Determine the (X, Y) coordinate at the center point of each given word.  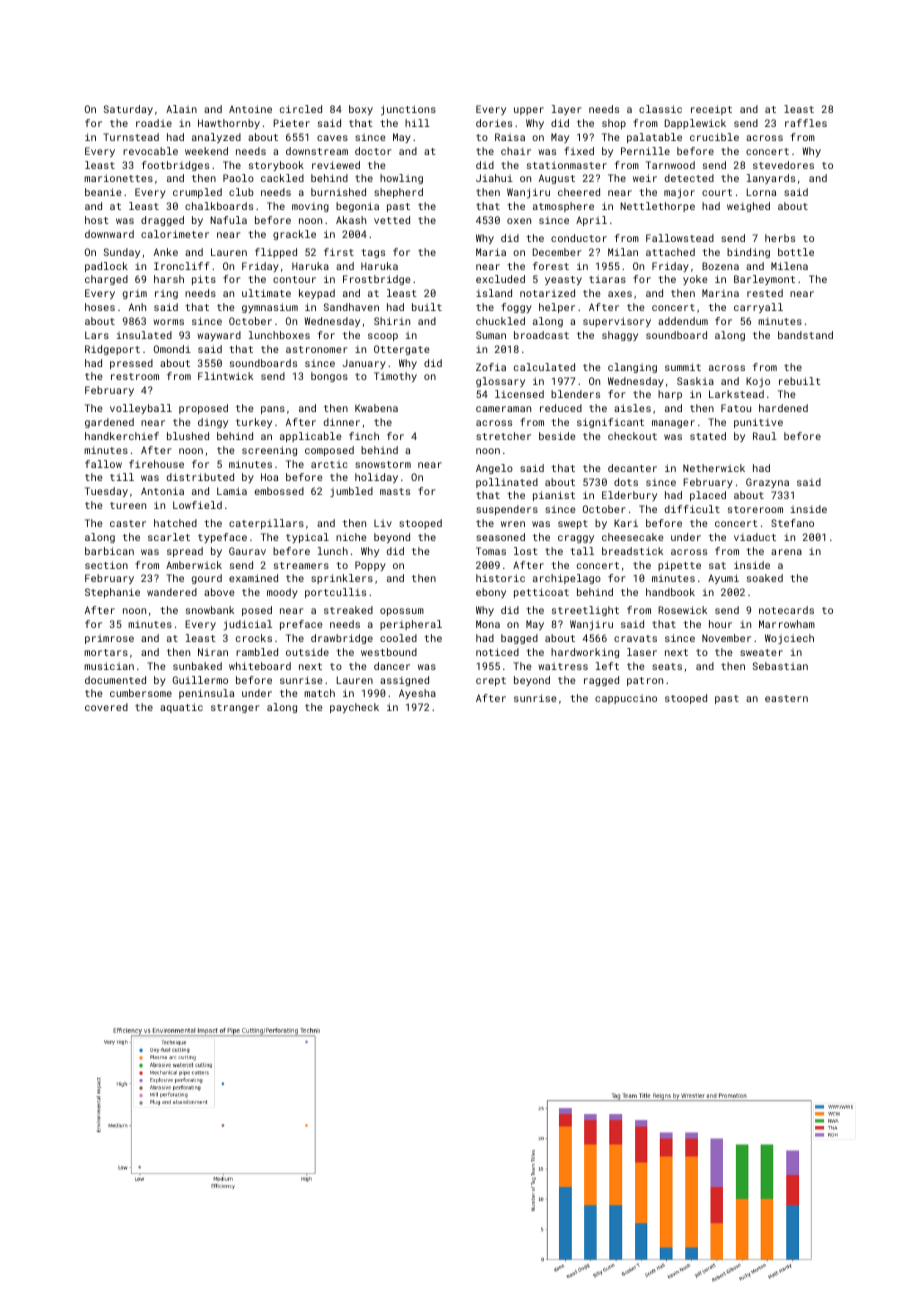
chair (516, 151)
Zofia (491, 367)
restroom (135, 376)
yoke (695, 280)
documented (115, 680)
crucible (714, 137)
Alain (181, 109)
